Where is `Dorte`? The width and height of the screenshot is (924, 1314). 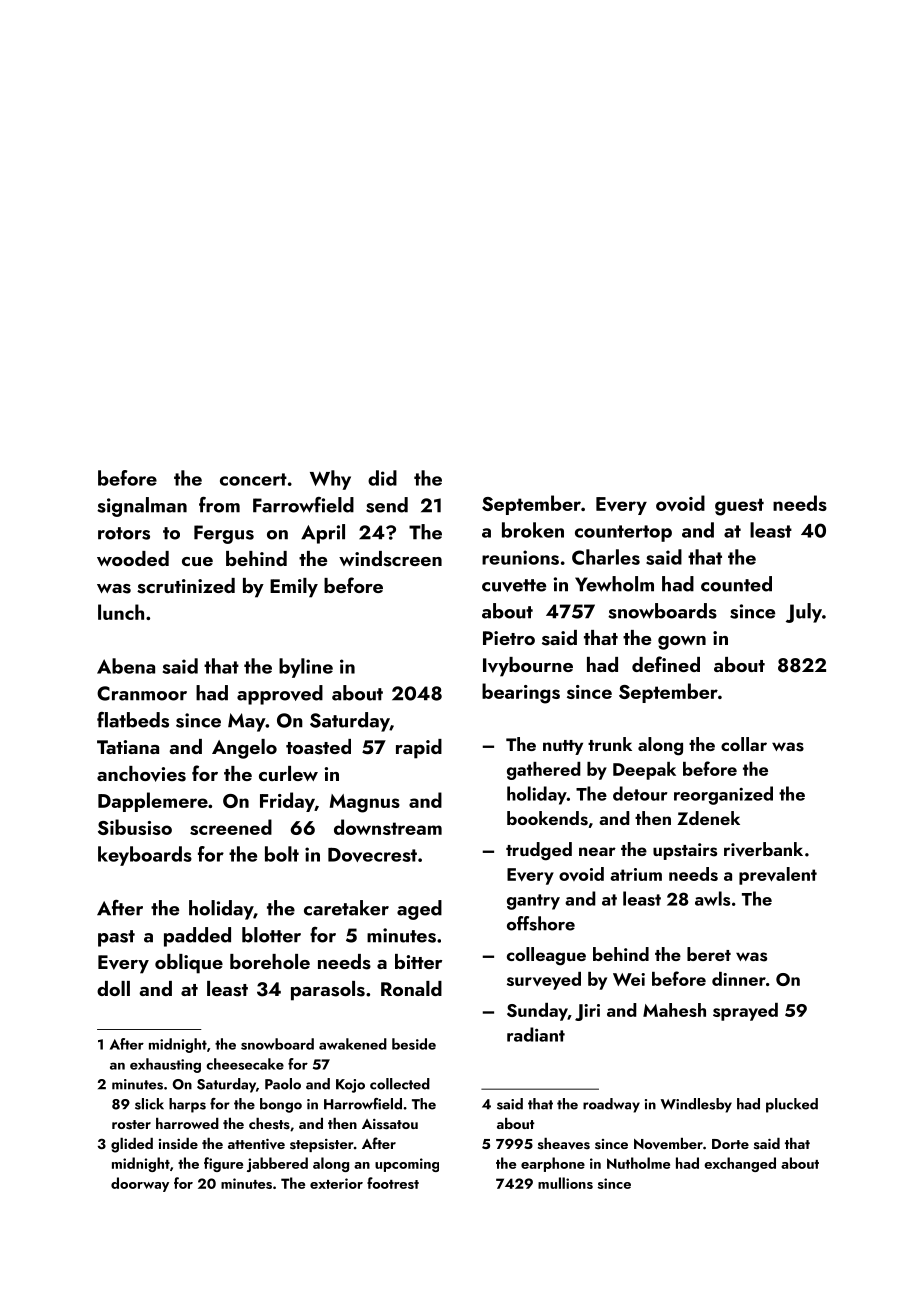 Dorte is located at coordinates (730, 1144).
